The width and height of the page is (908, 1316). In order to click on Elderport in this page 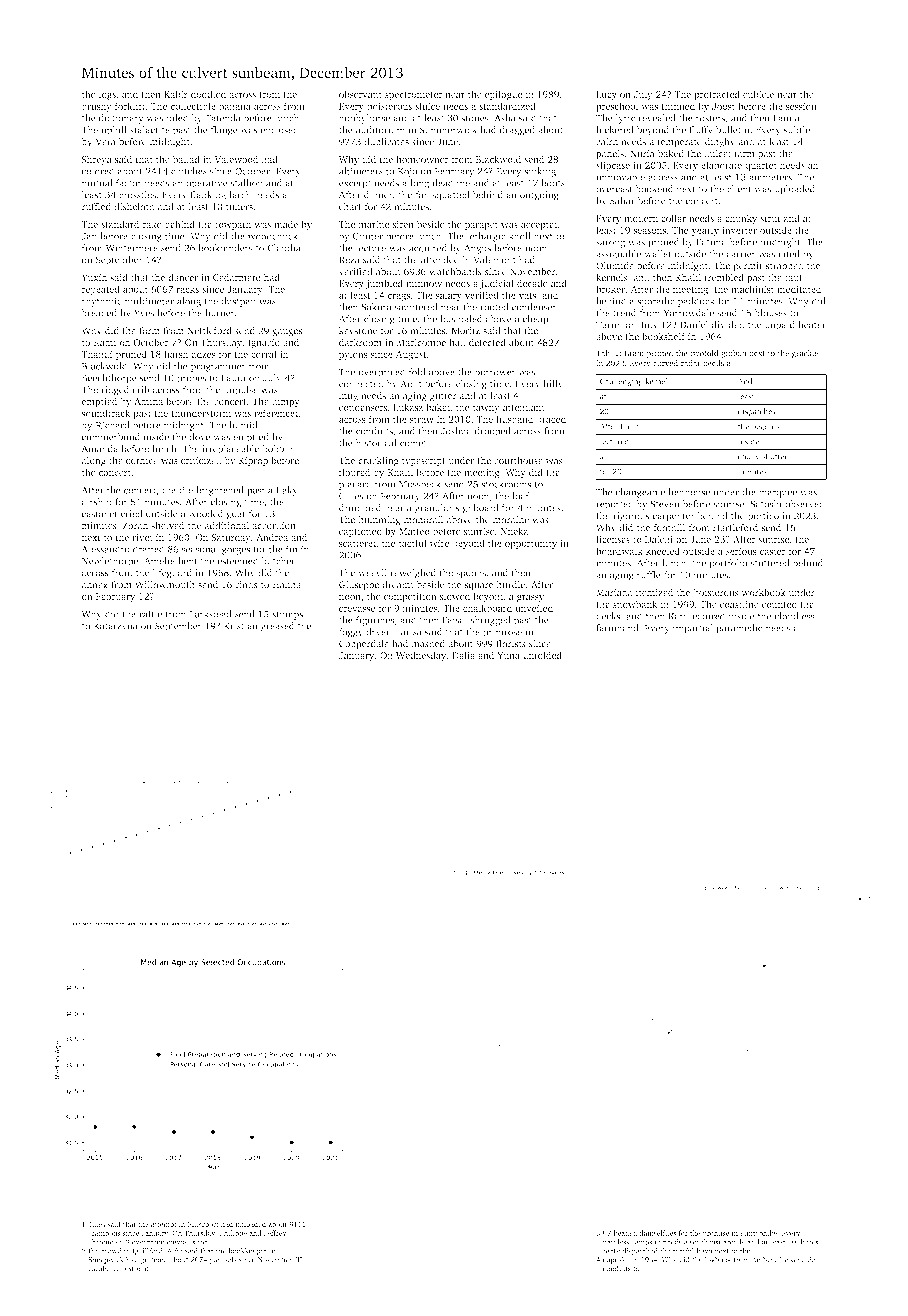, I will do `click(203, 1225)`.
